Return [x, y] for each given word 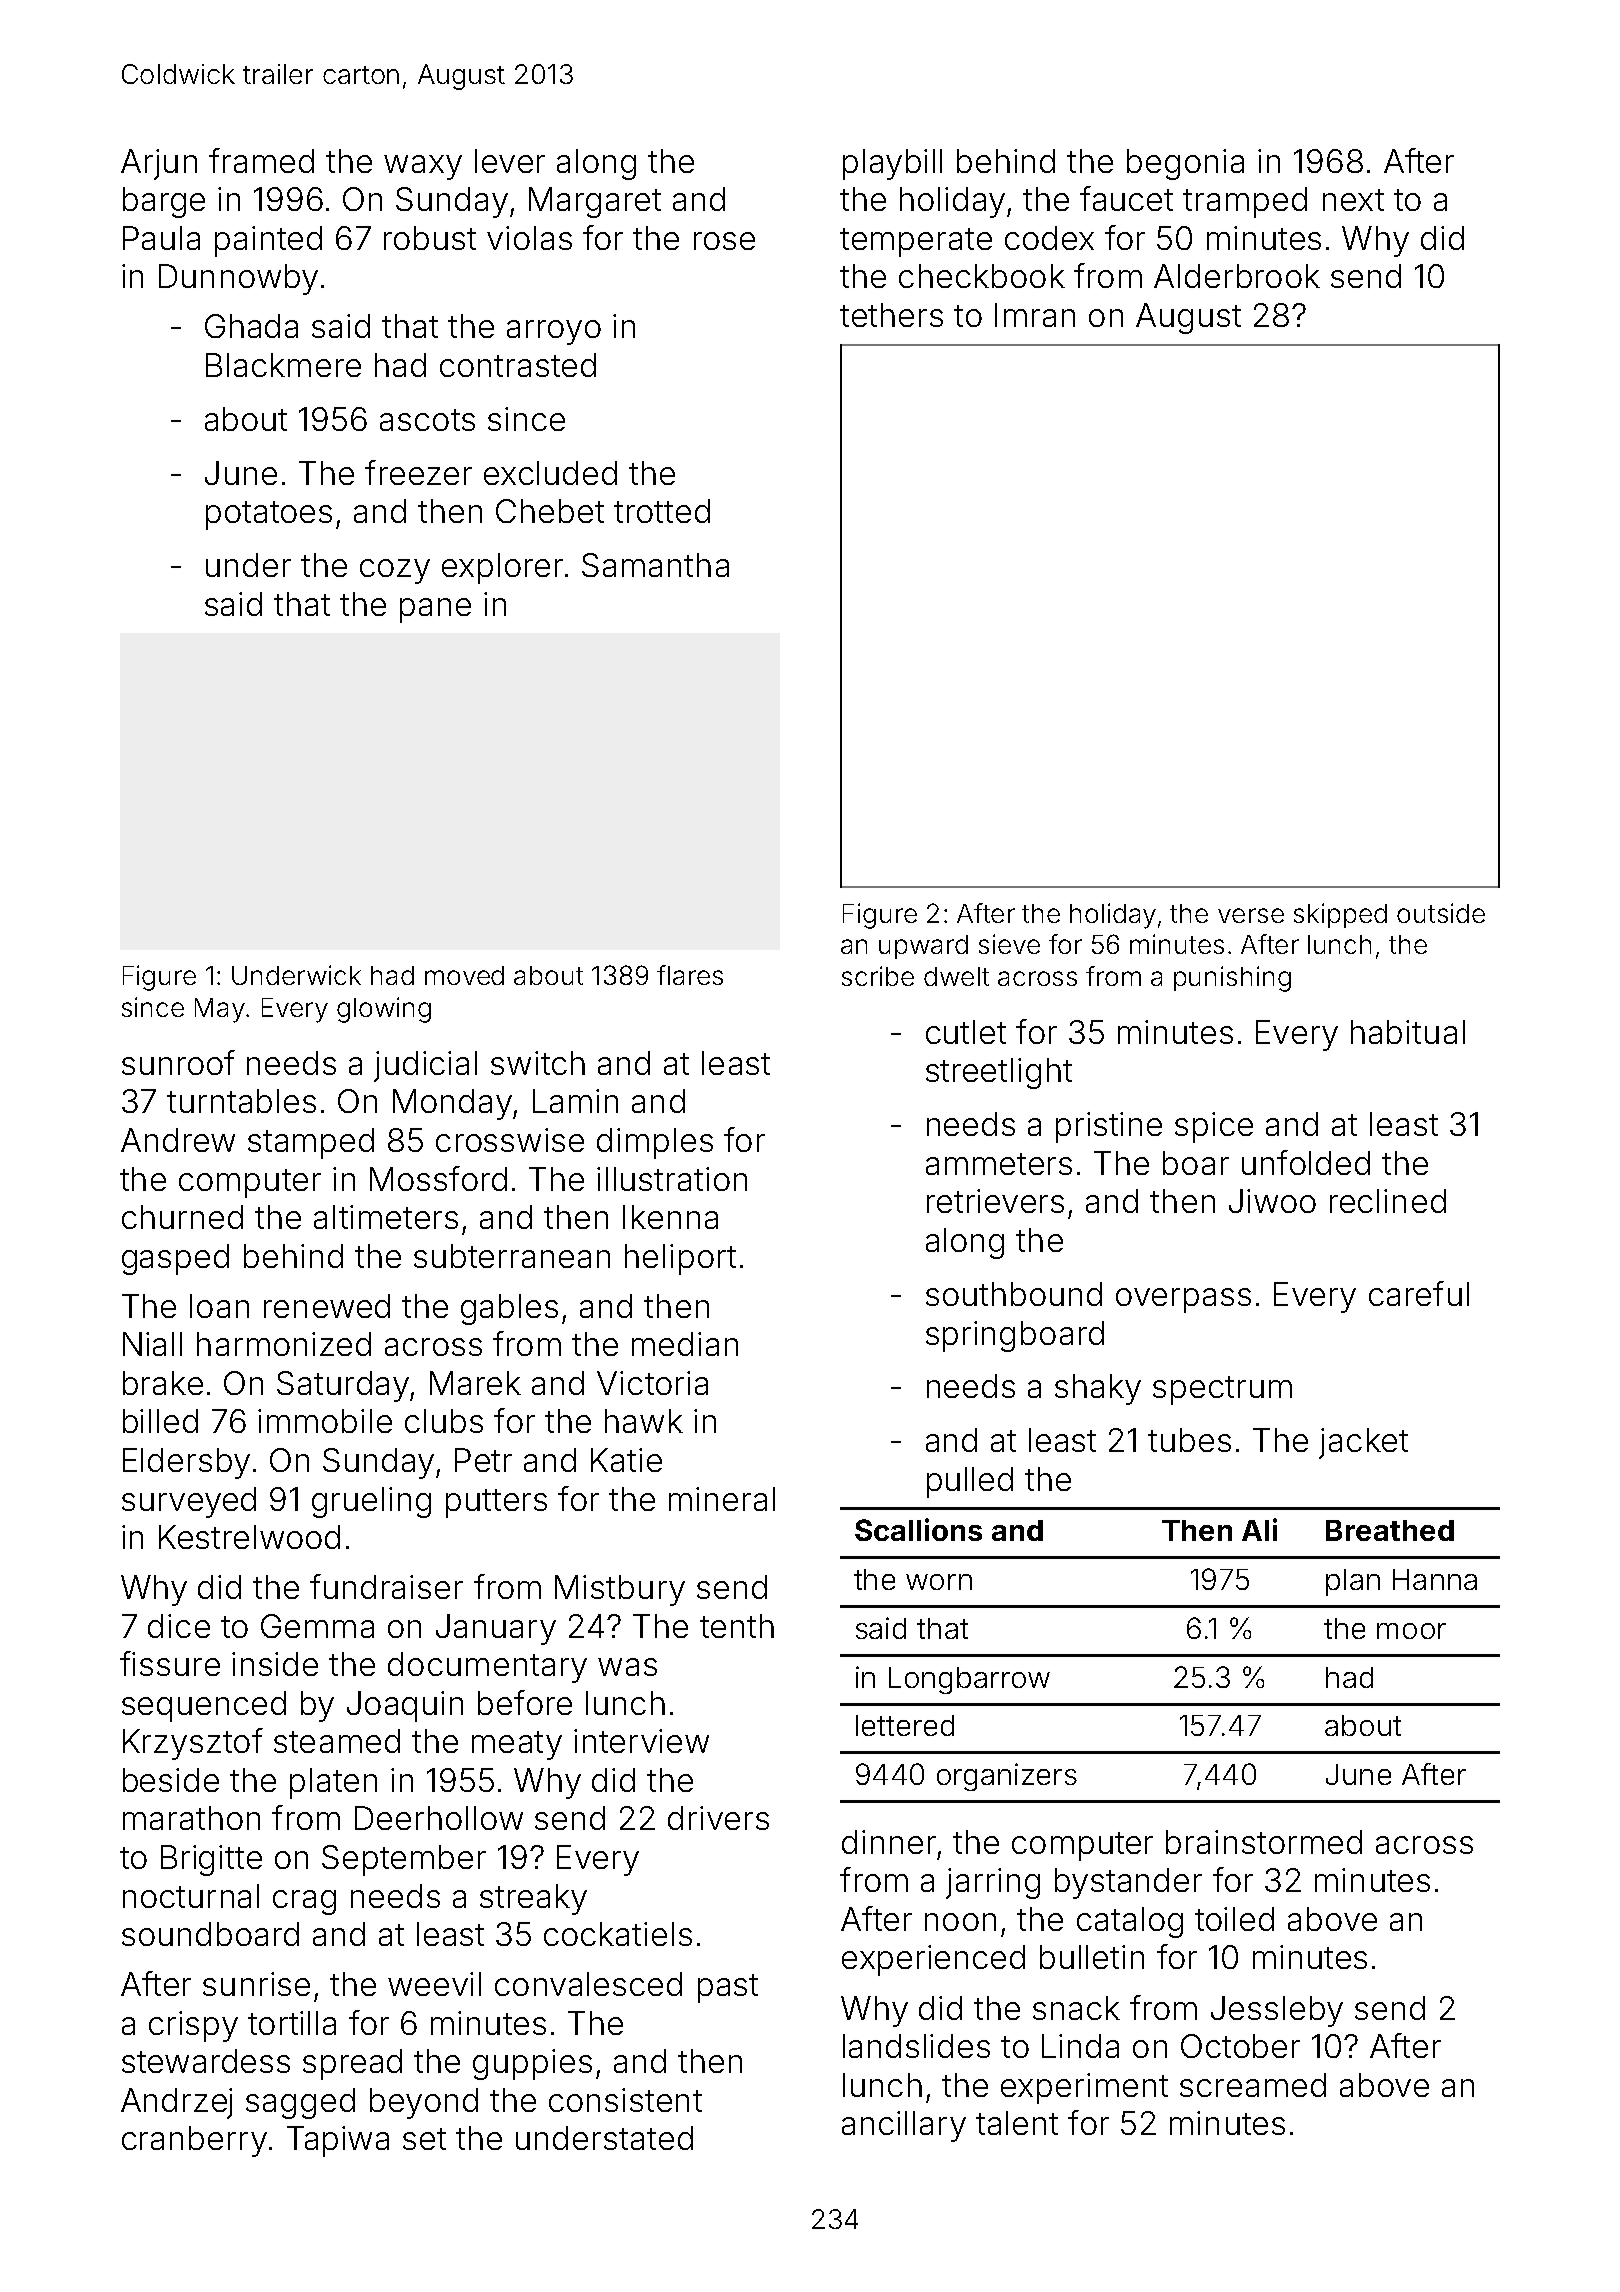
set [424, 2139]
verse [1251, 915]
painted [268, 241]
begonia [1185, 164]
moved [464, 975]
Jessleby [1277, 2011]
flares [690, 975]
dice [179, 1626]
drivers [718, 1818]
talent [1017, 2123]
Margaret [595, 202]
